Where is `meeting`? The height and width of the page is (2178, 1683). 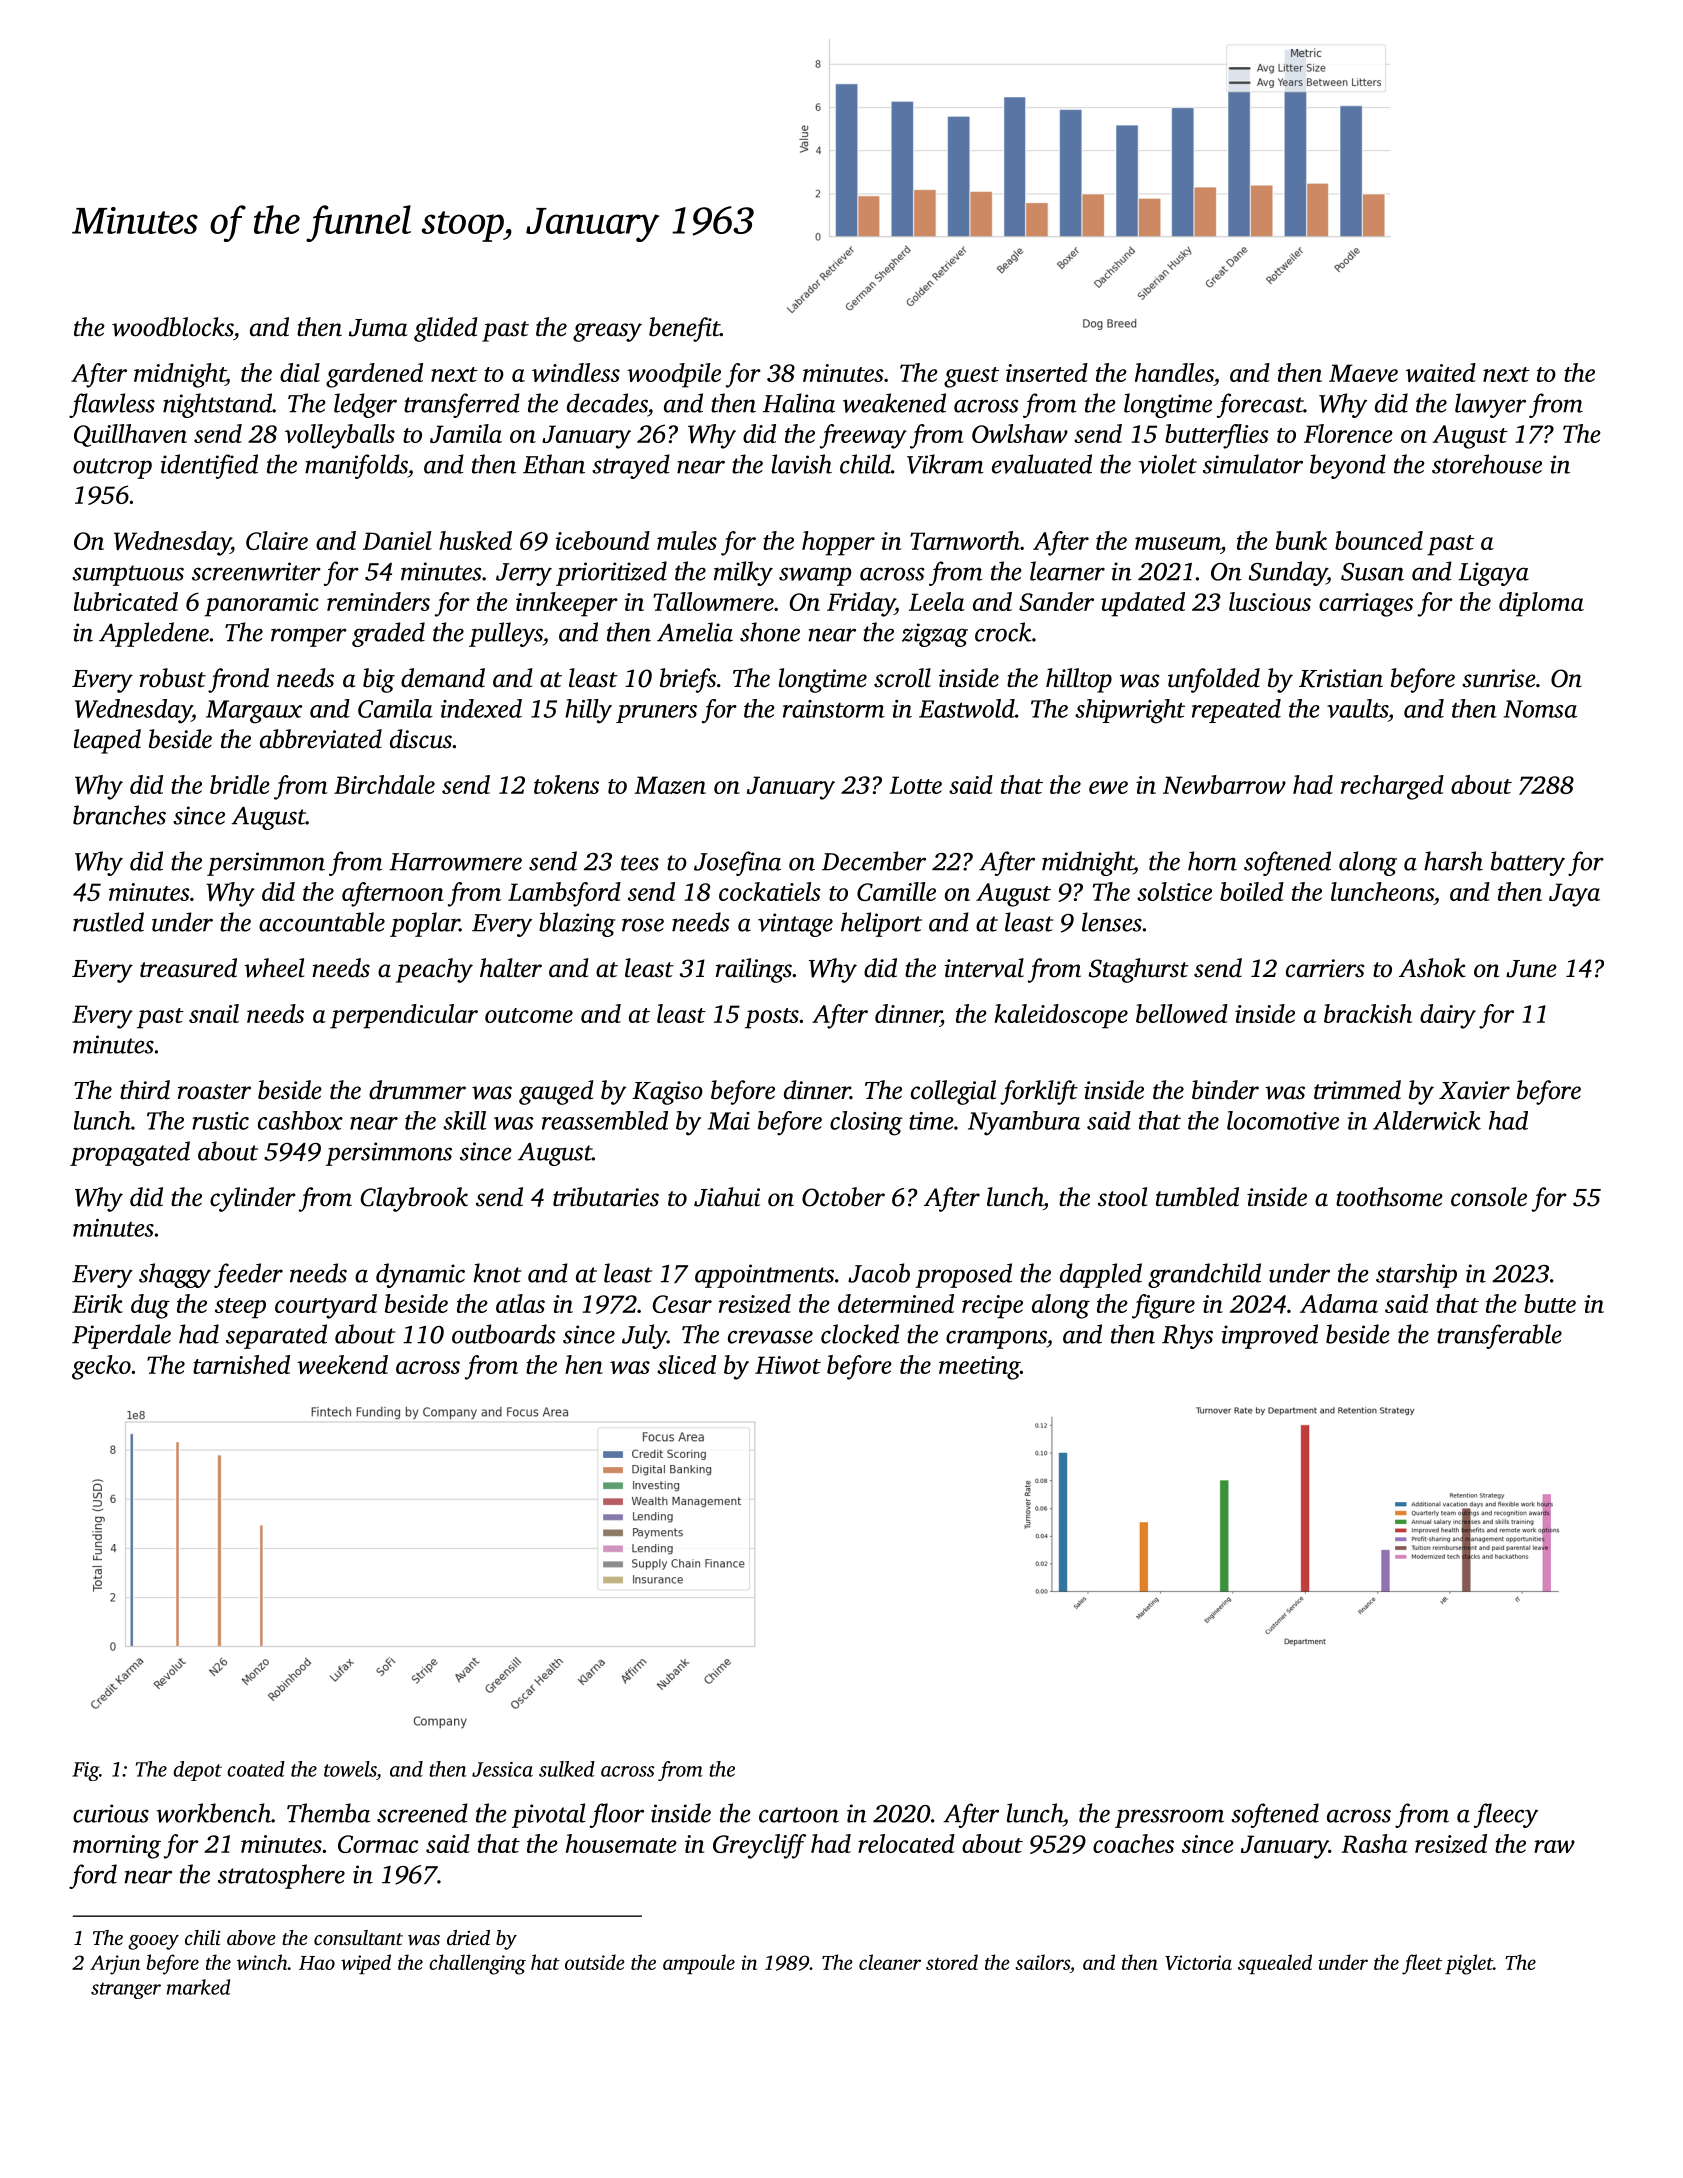
meeting is located at coordinates (979, 1368).
